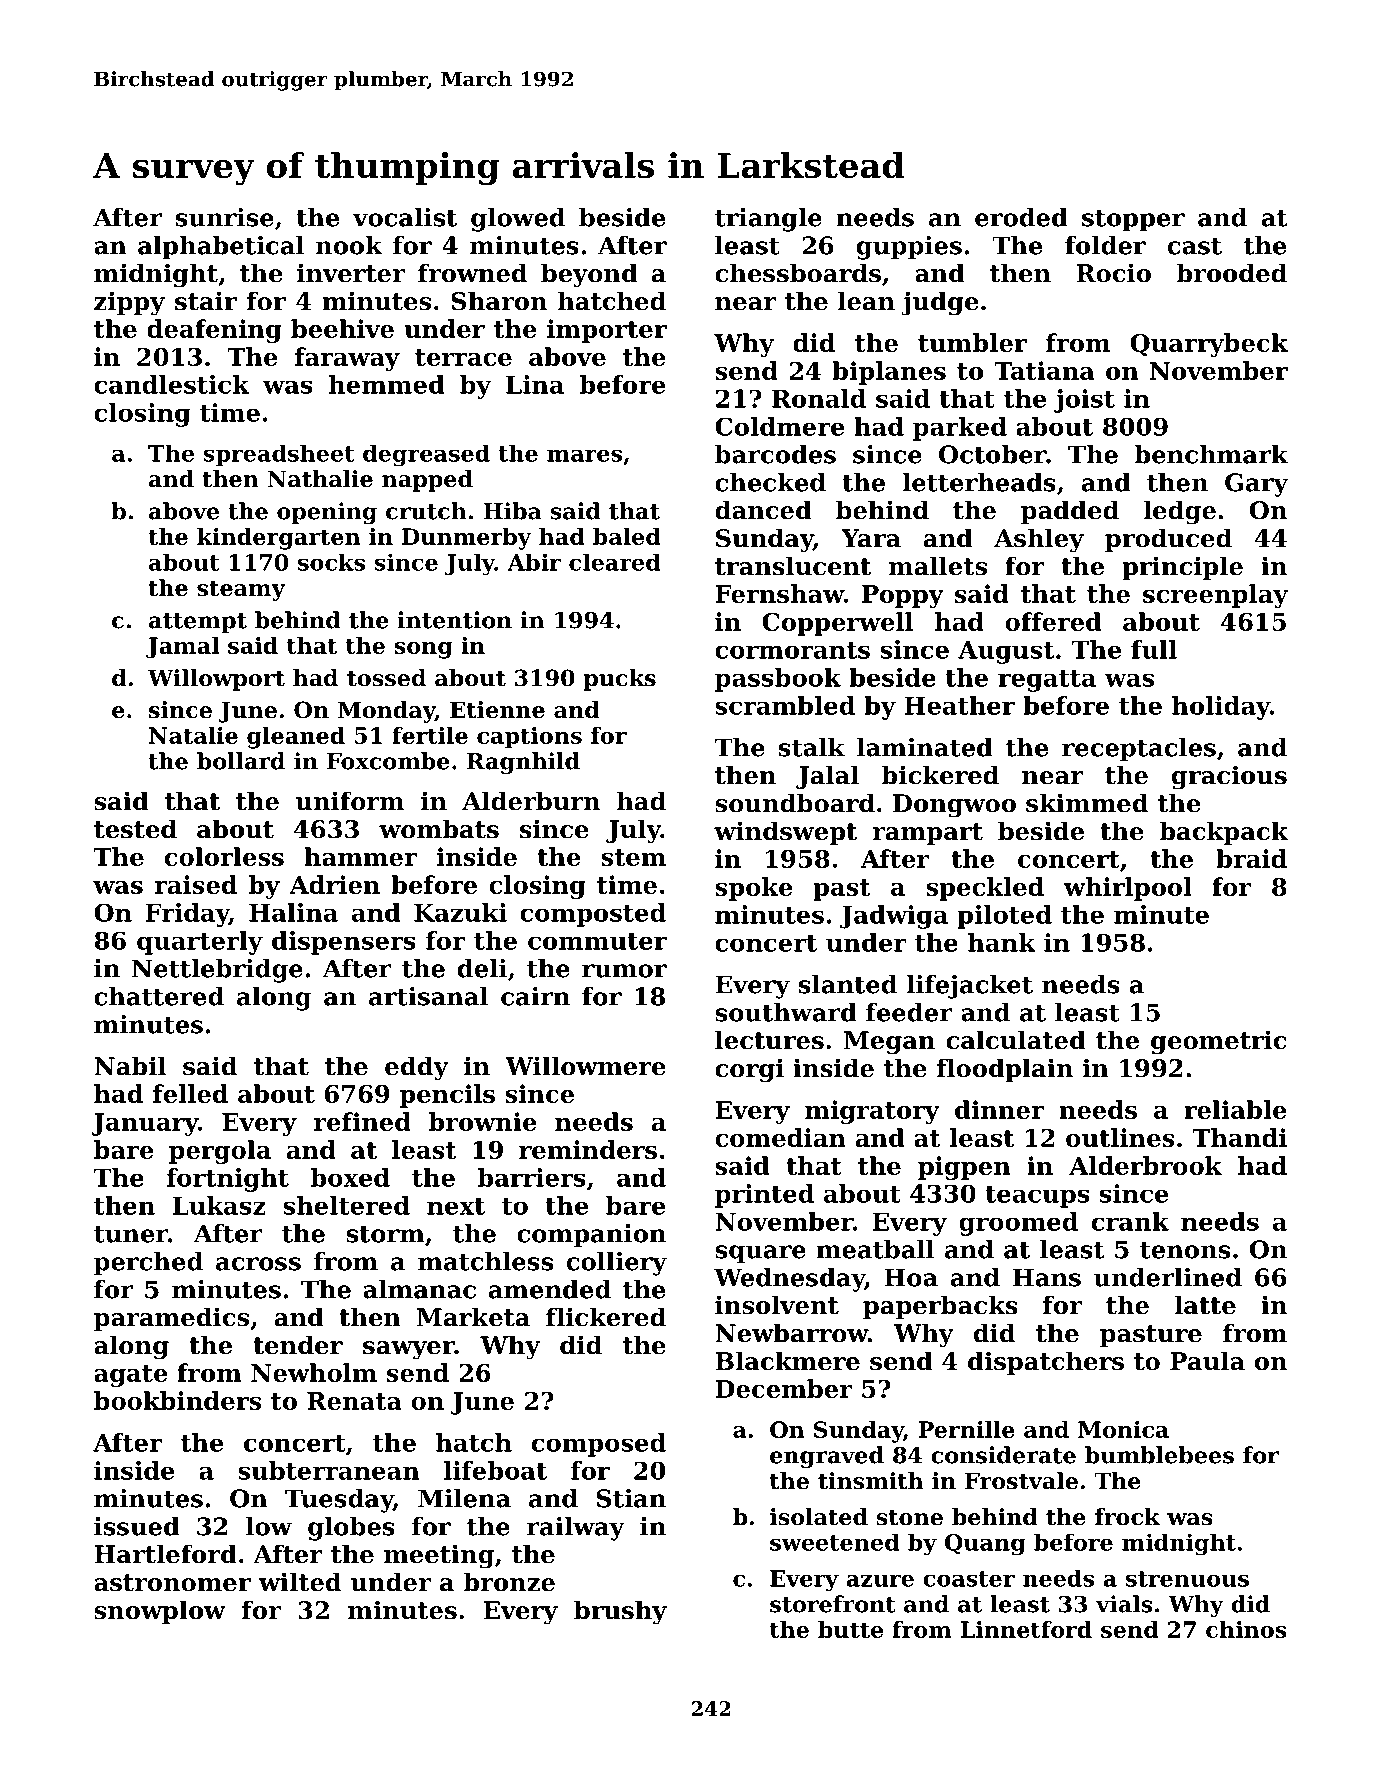  Describe the element at coordinates (1211, 454) in the screenshot. I see `benchmark` at that location.
